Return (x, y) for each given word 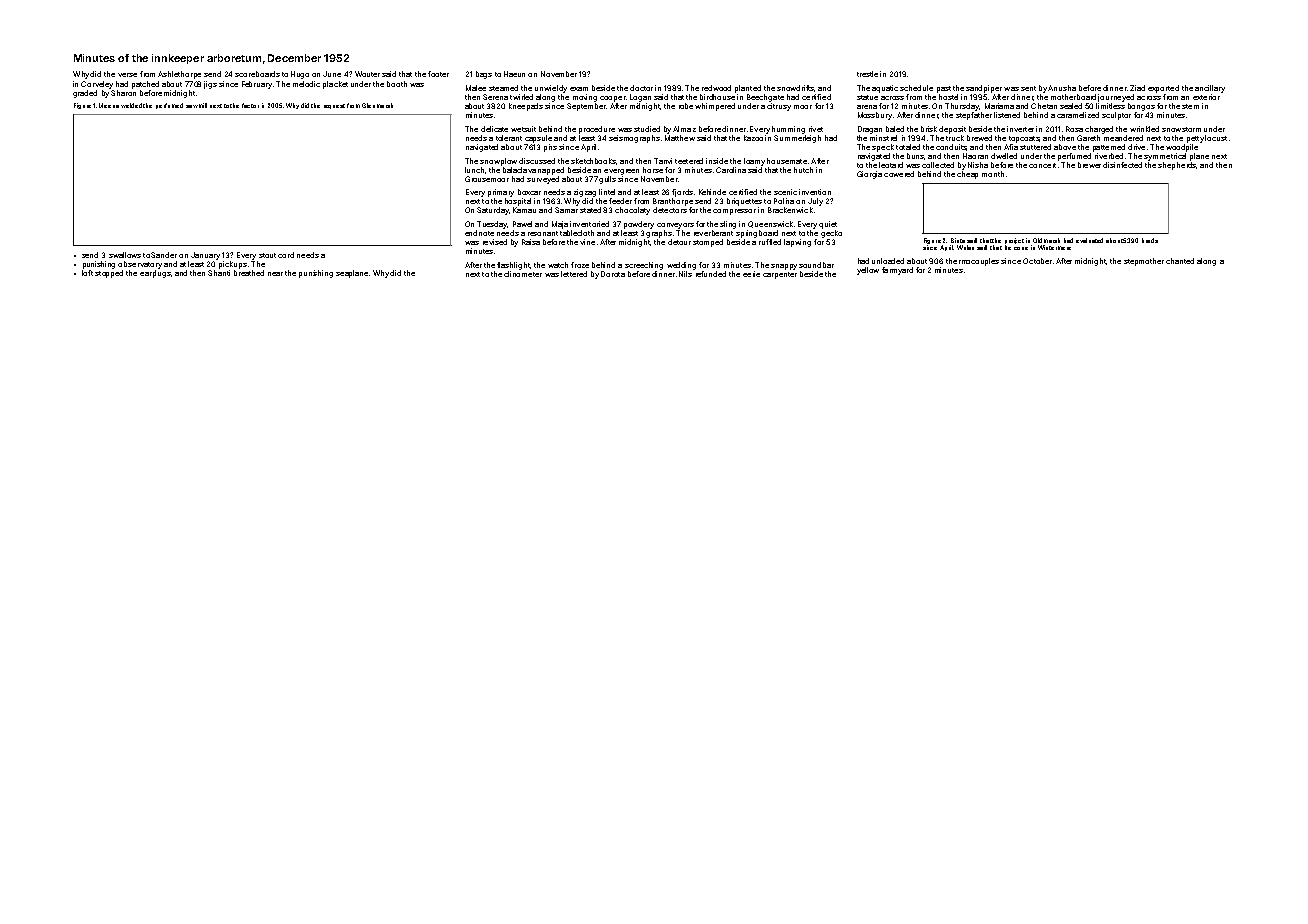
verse (127, 75)
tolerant (509, 138)
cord (286, 255)
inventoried (589, 224)
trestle (867, 74)
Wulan (965, 247)
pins (550, 148)
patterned (1109, 148)
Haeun (514, 74)
